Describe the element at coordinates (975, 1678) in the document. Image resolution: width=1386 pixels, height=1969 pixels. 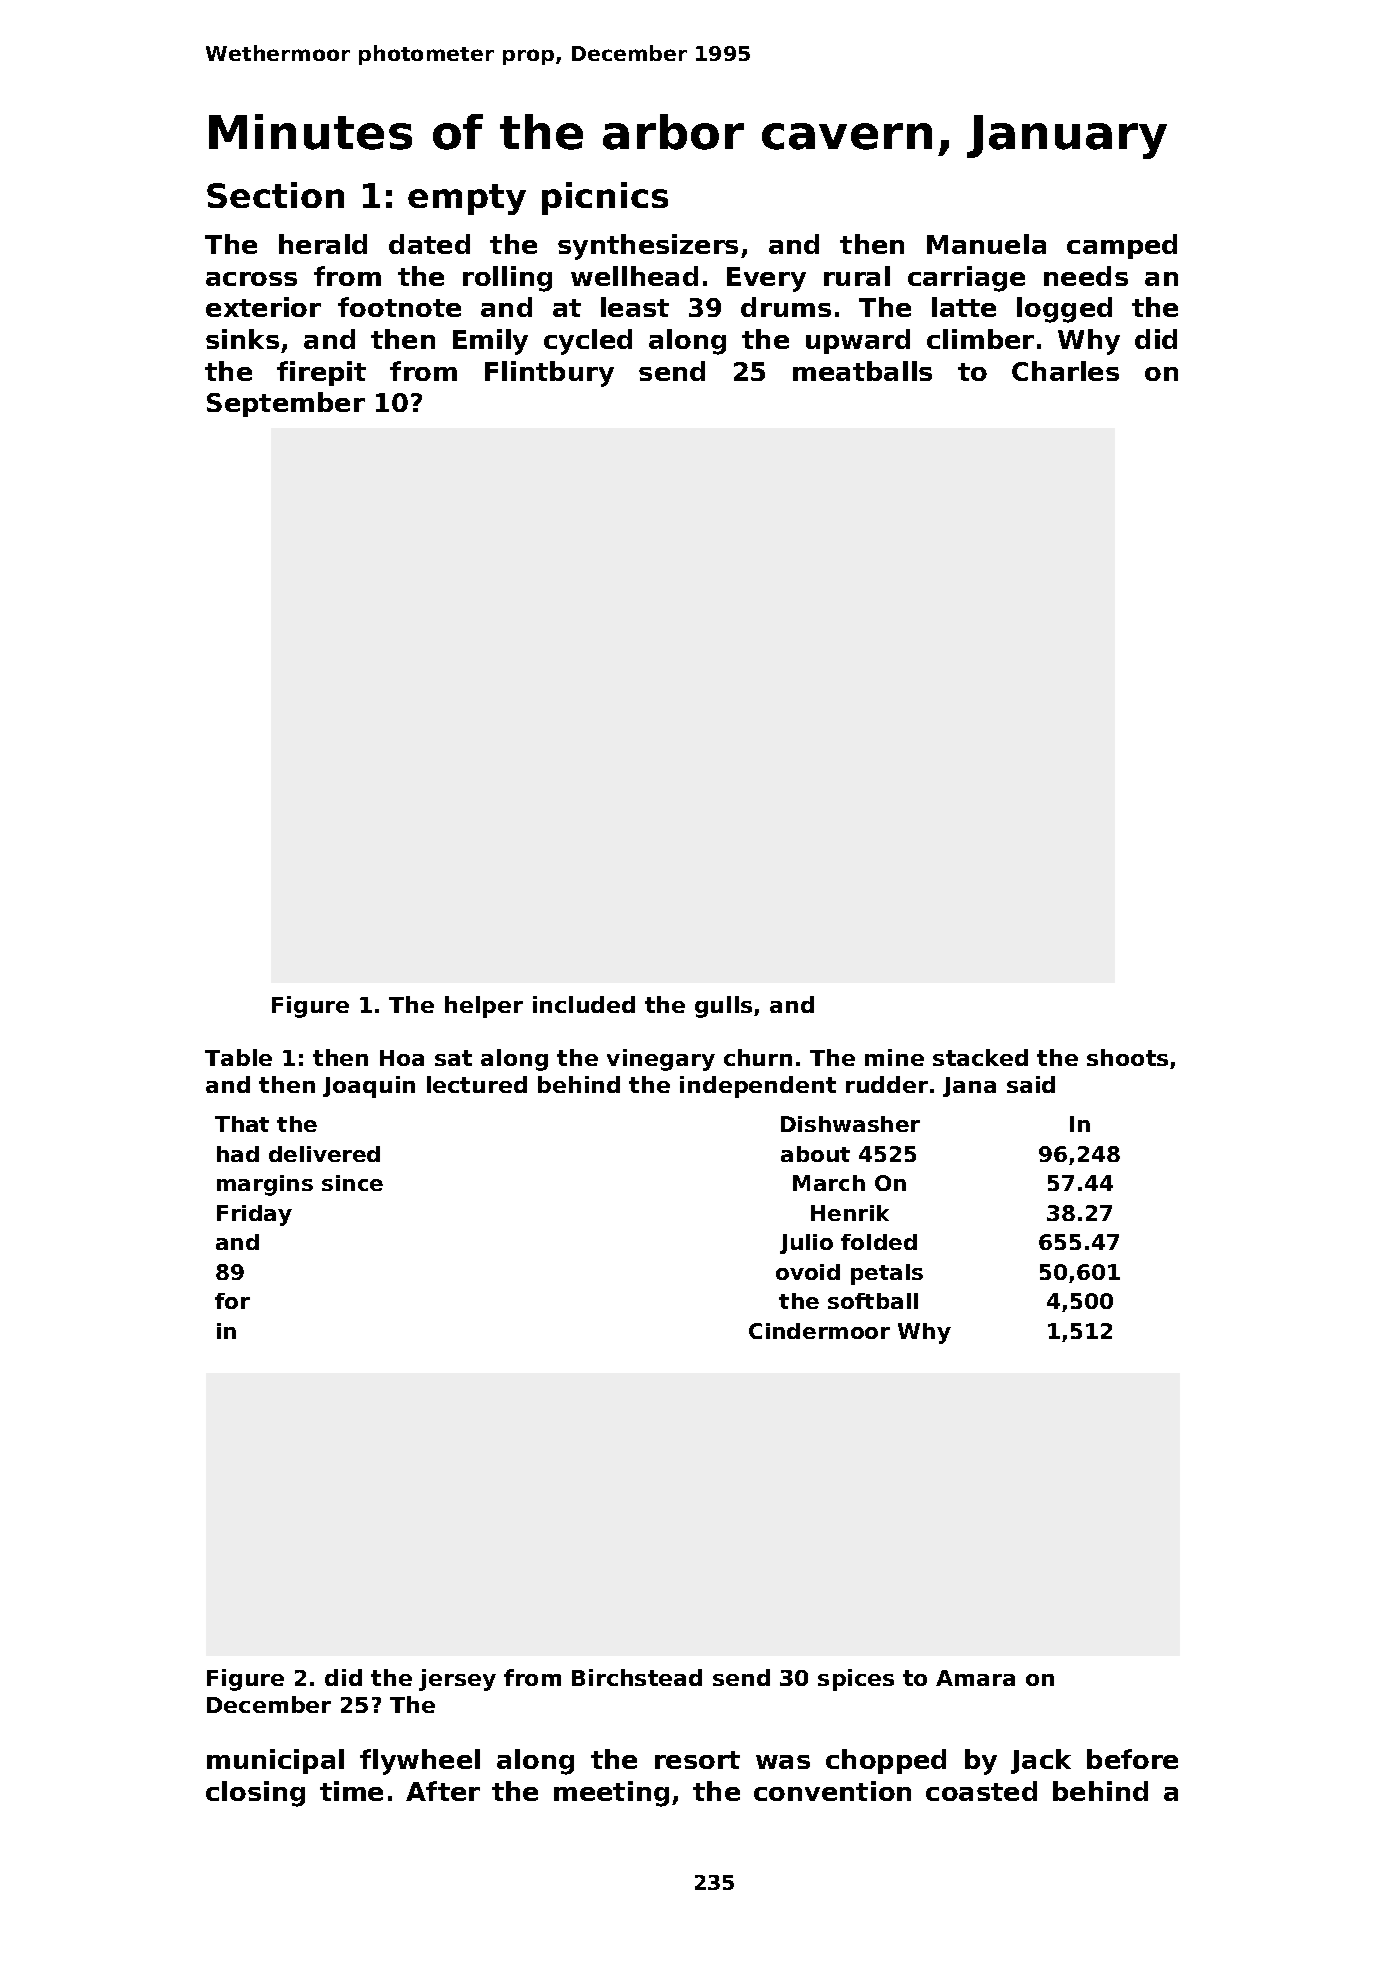
I see `Amara` at that location.
